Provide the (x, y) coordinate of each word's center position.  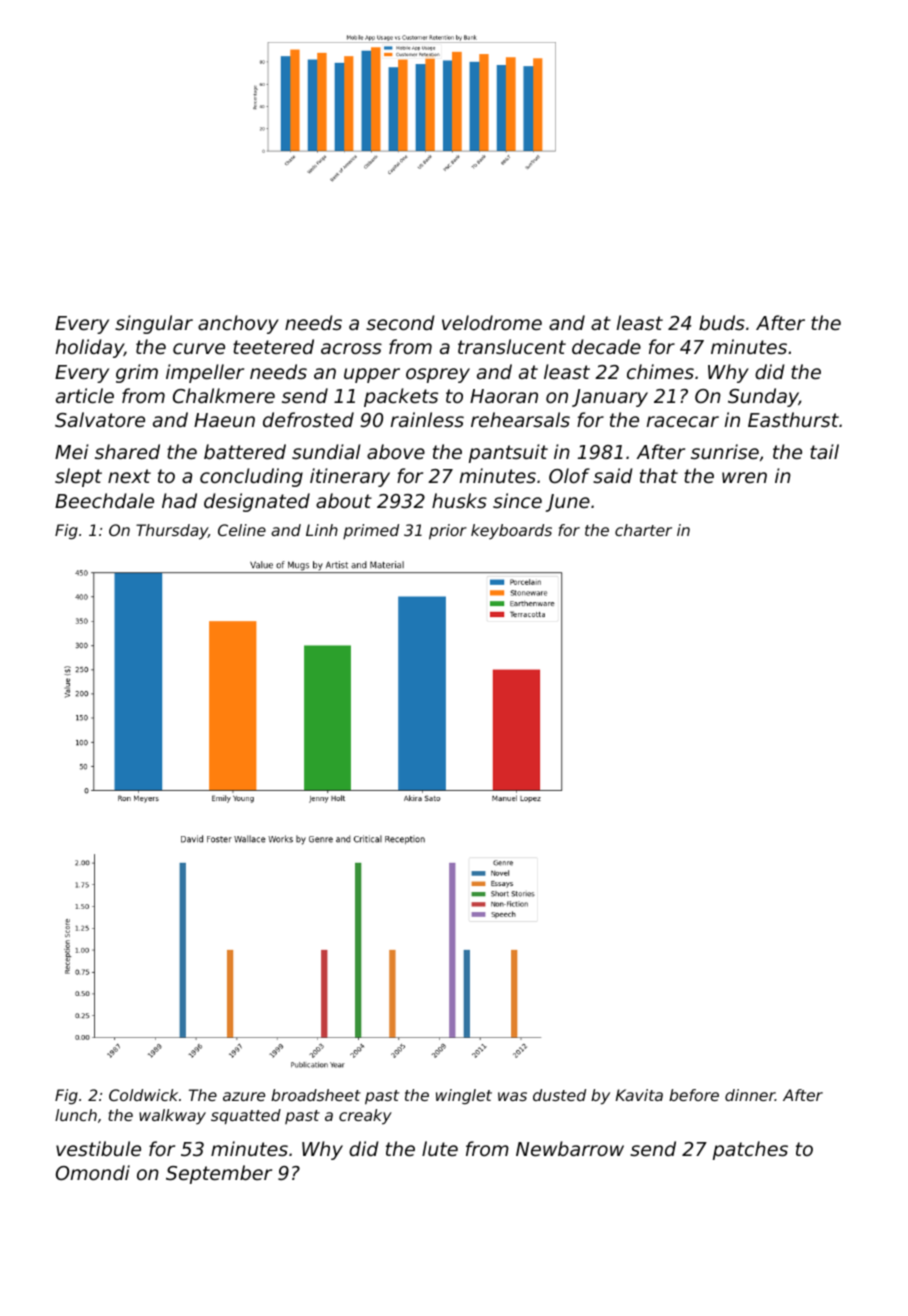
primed (371, 531)
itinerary (350, 477)
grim (137, 373)
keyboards (511, 531)
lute (440, 1148)
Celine (242, 530)
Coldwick (143, 1095)
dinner (750, 1095)
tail (824, 451)
